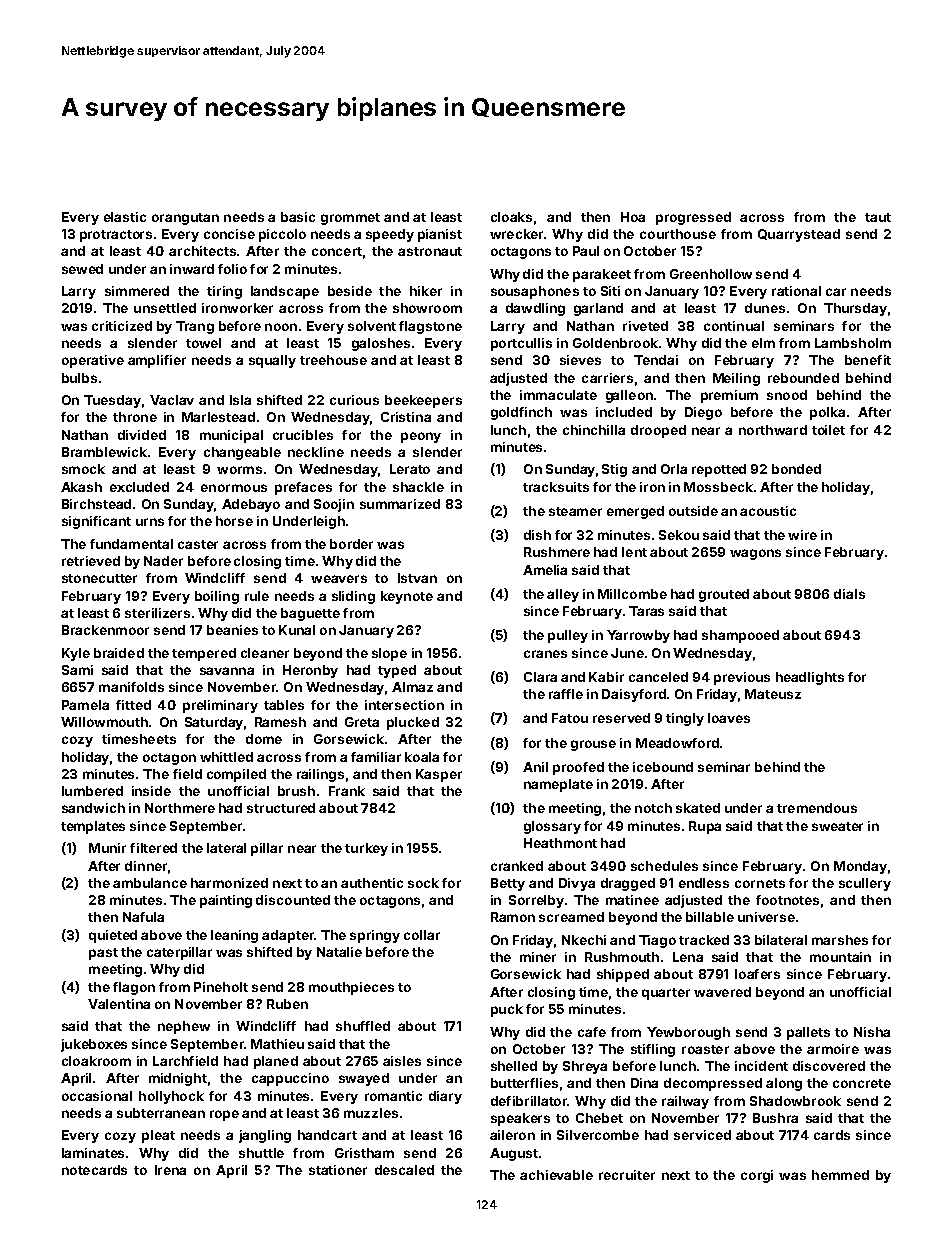  Describe the element at coordinates (125, 217) in the document. I see `elastic` at that location.
